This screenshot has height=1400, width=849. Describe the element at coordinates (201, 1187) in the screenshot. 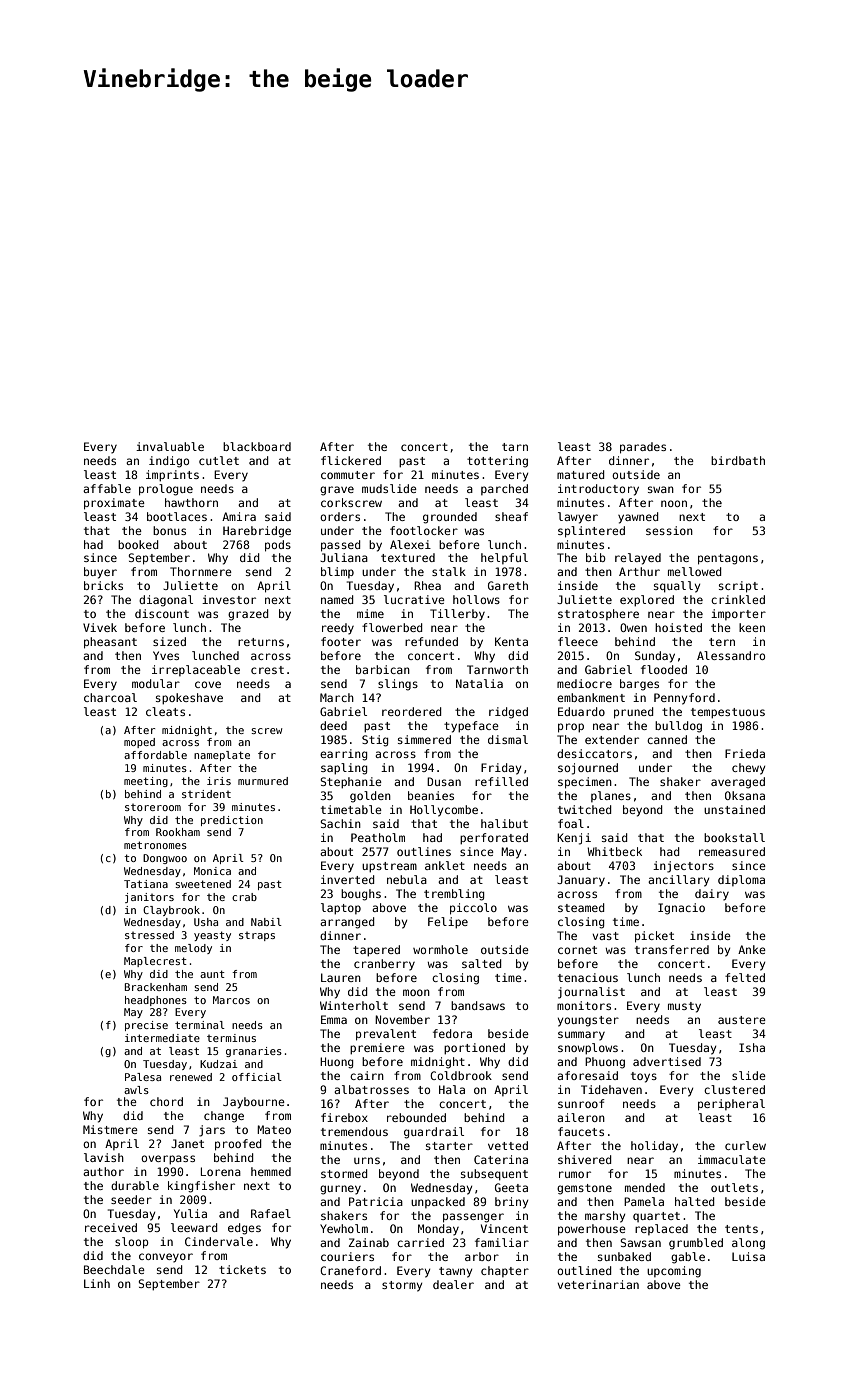

I see `kingfisher` at that location.
